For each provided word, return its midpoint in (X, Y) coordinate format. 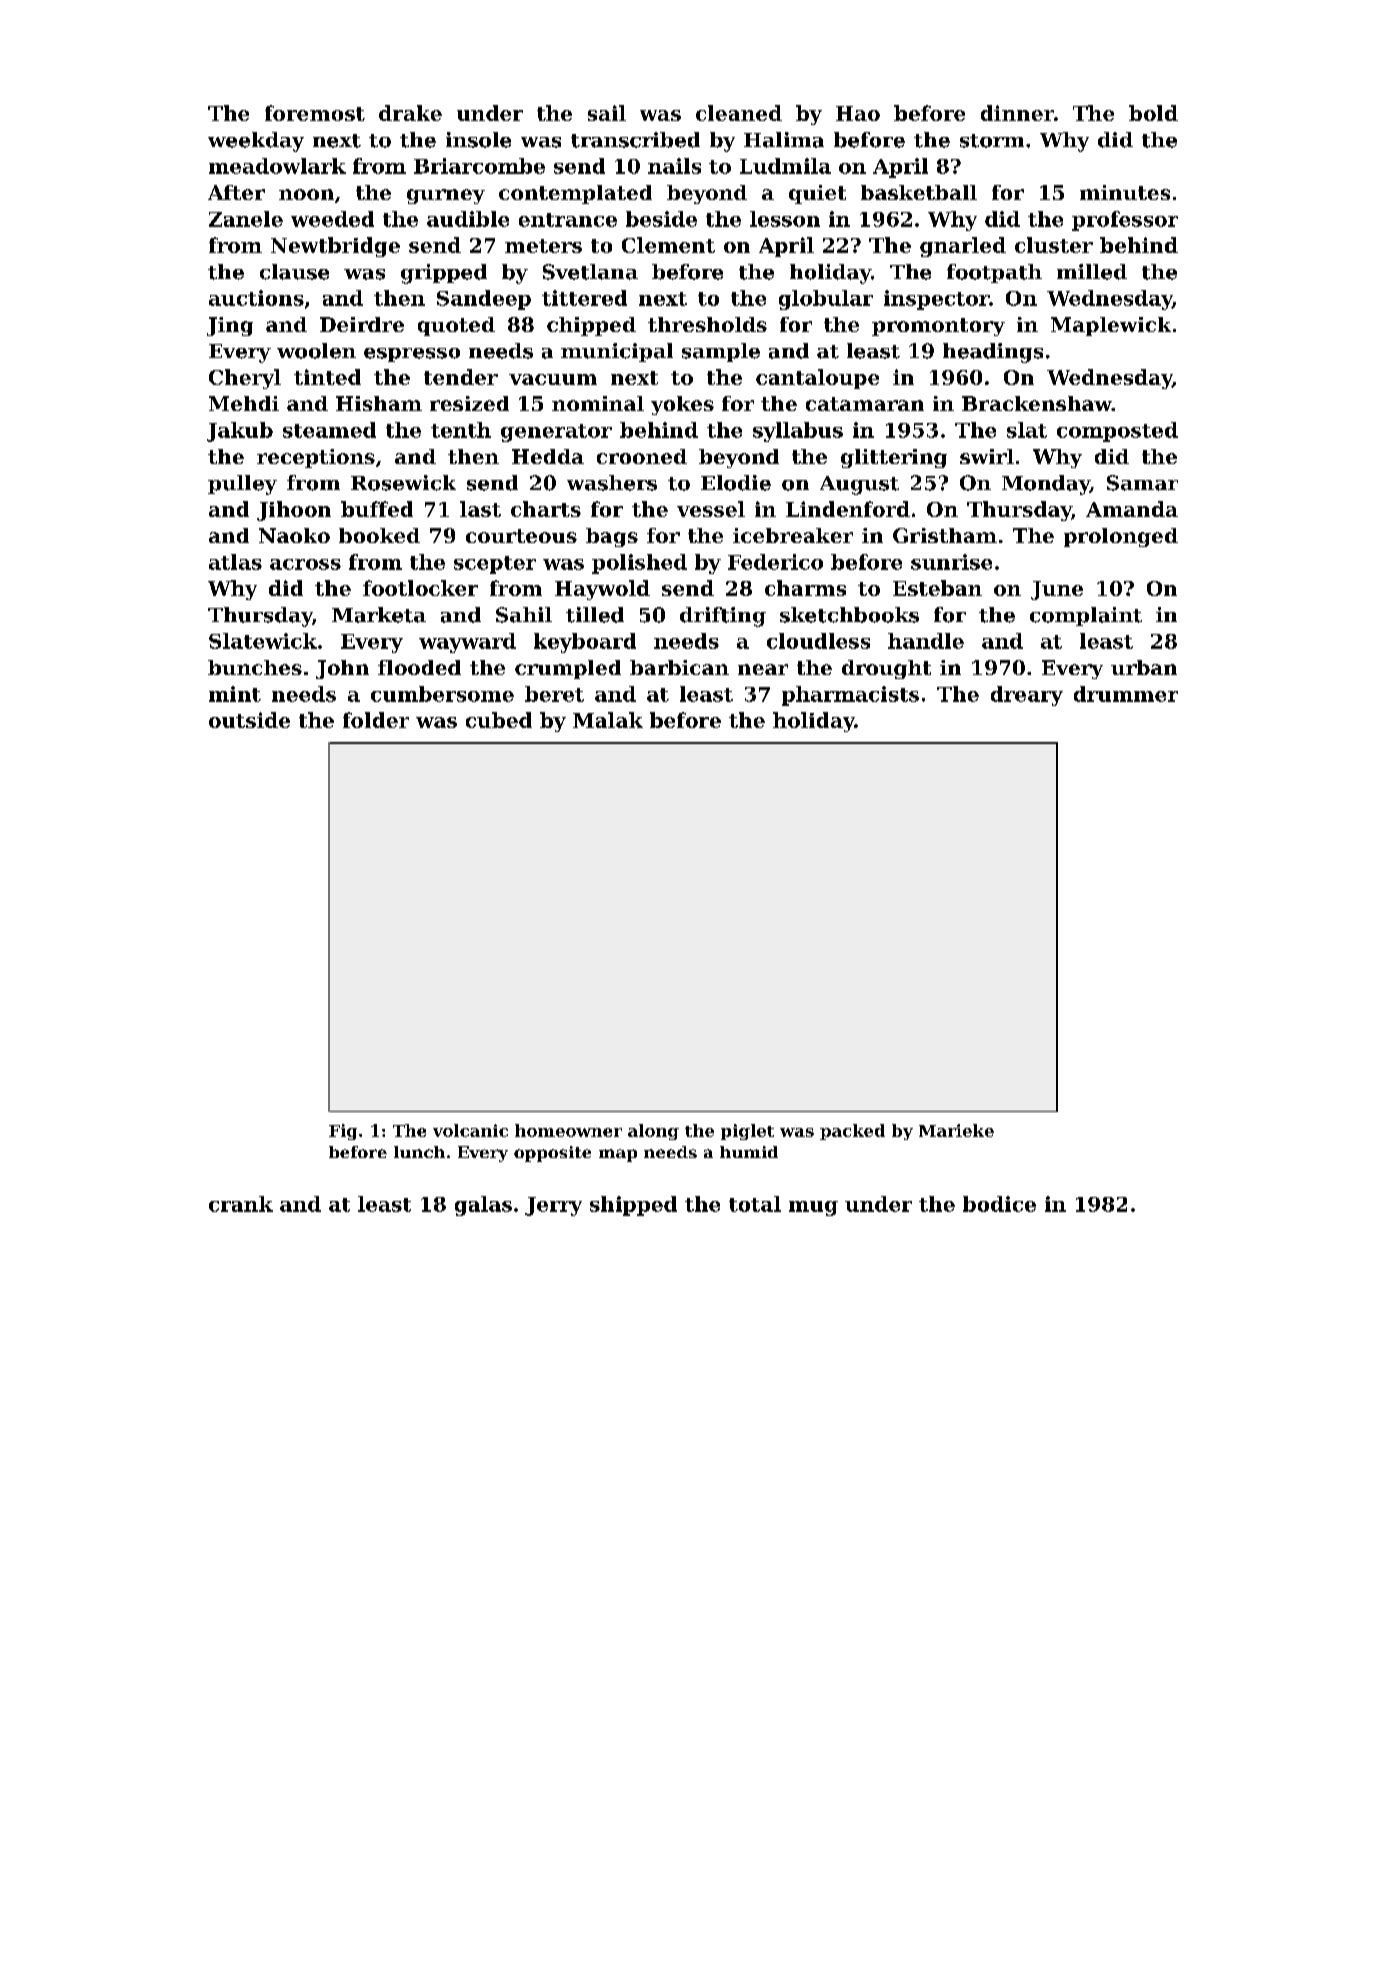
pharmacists (850, 696)
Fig (343, 1132)
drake (410, 113)
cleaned (739, 113)
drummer (1126, 694)
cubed (499, 720)
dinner (1017, 113)
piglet (747, 1132)
